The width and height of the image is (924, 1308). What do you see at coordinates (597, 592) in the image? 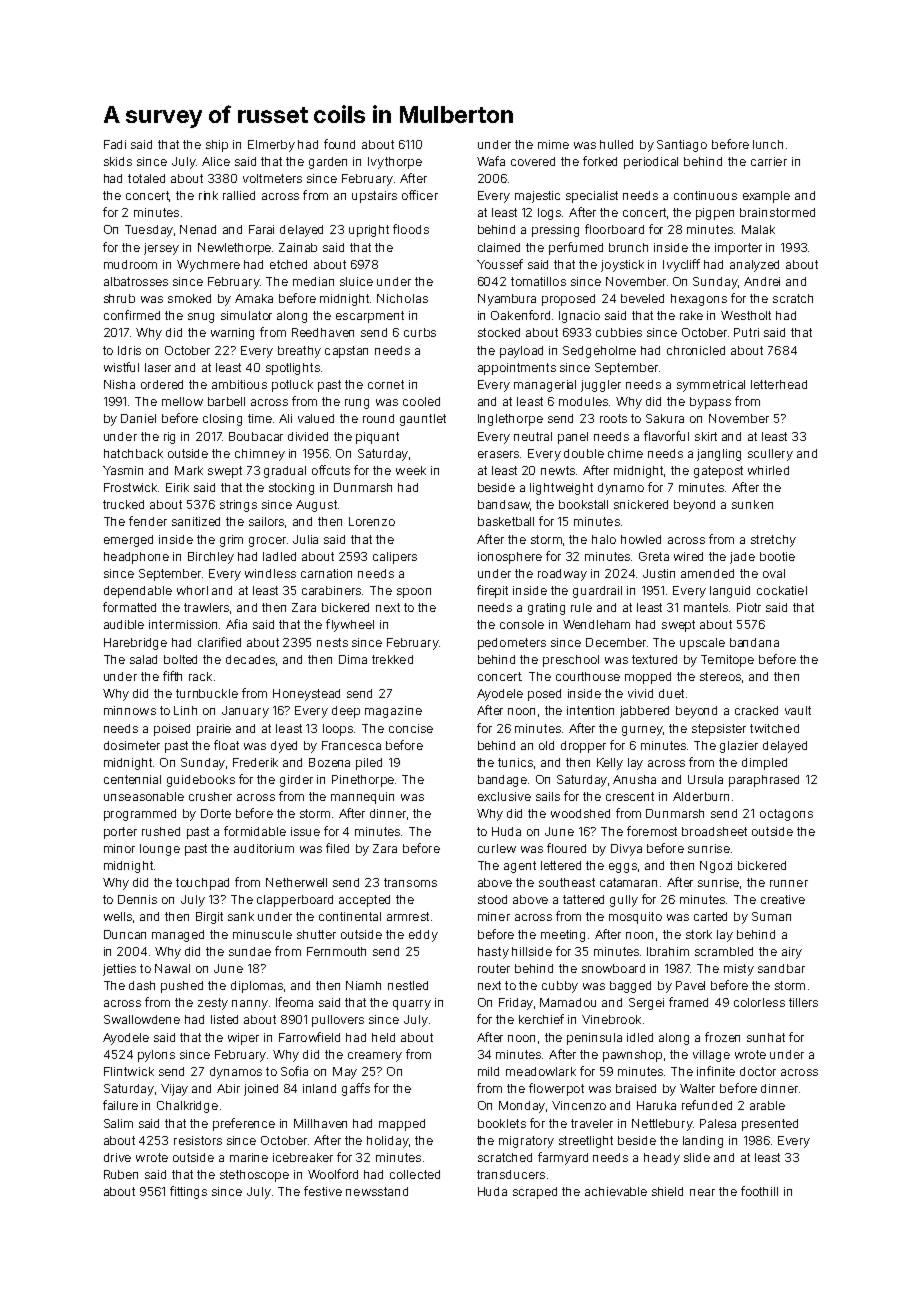
I see `guardrail` at bounding box center [597, 592].
